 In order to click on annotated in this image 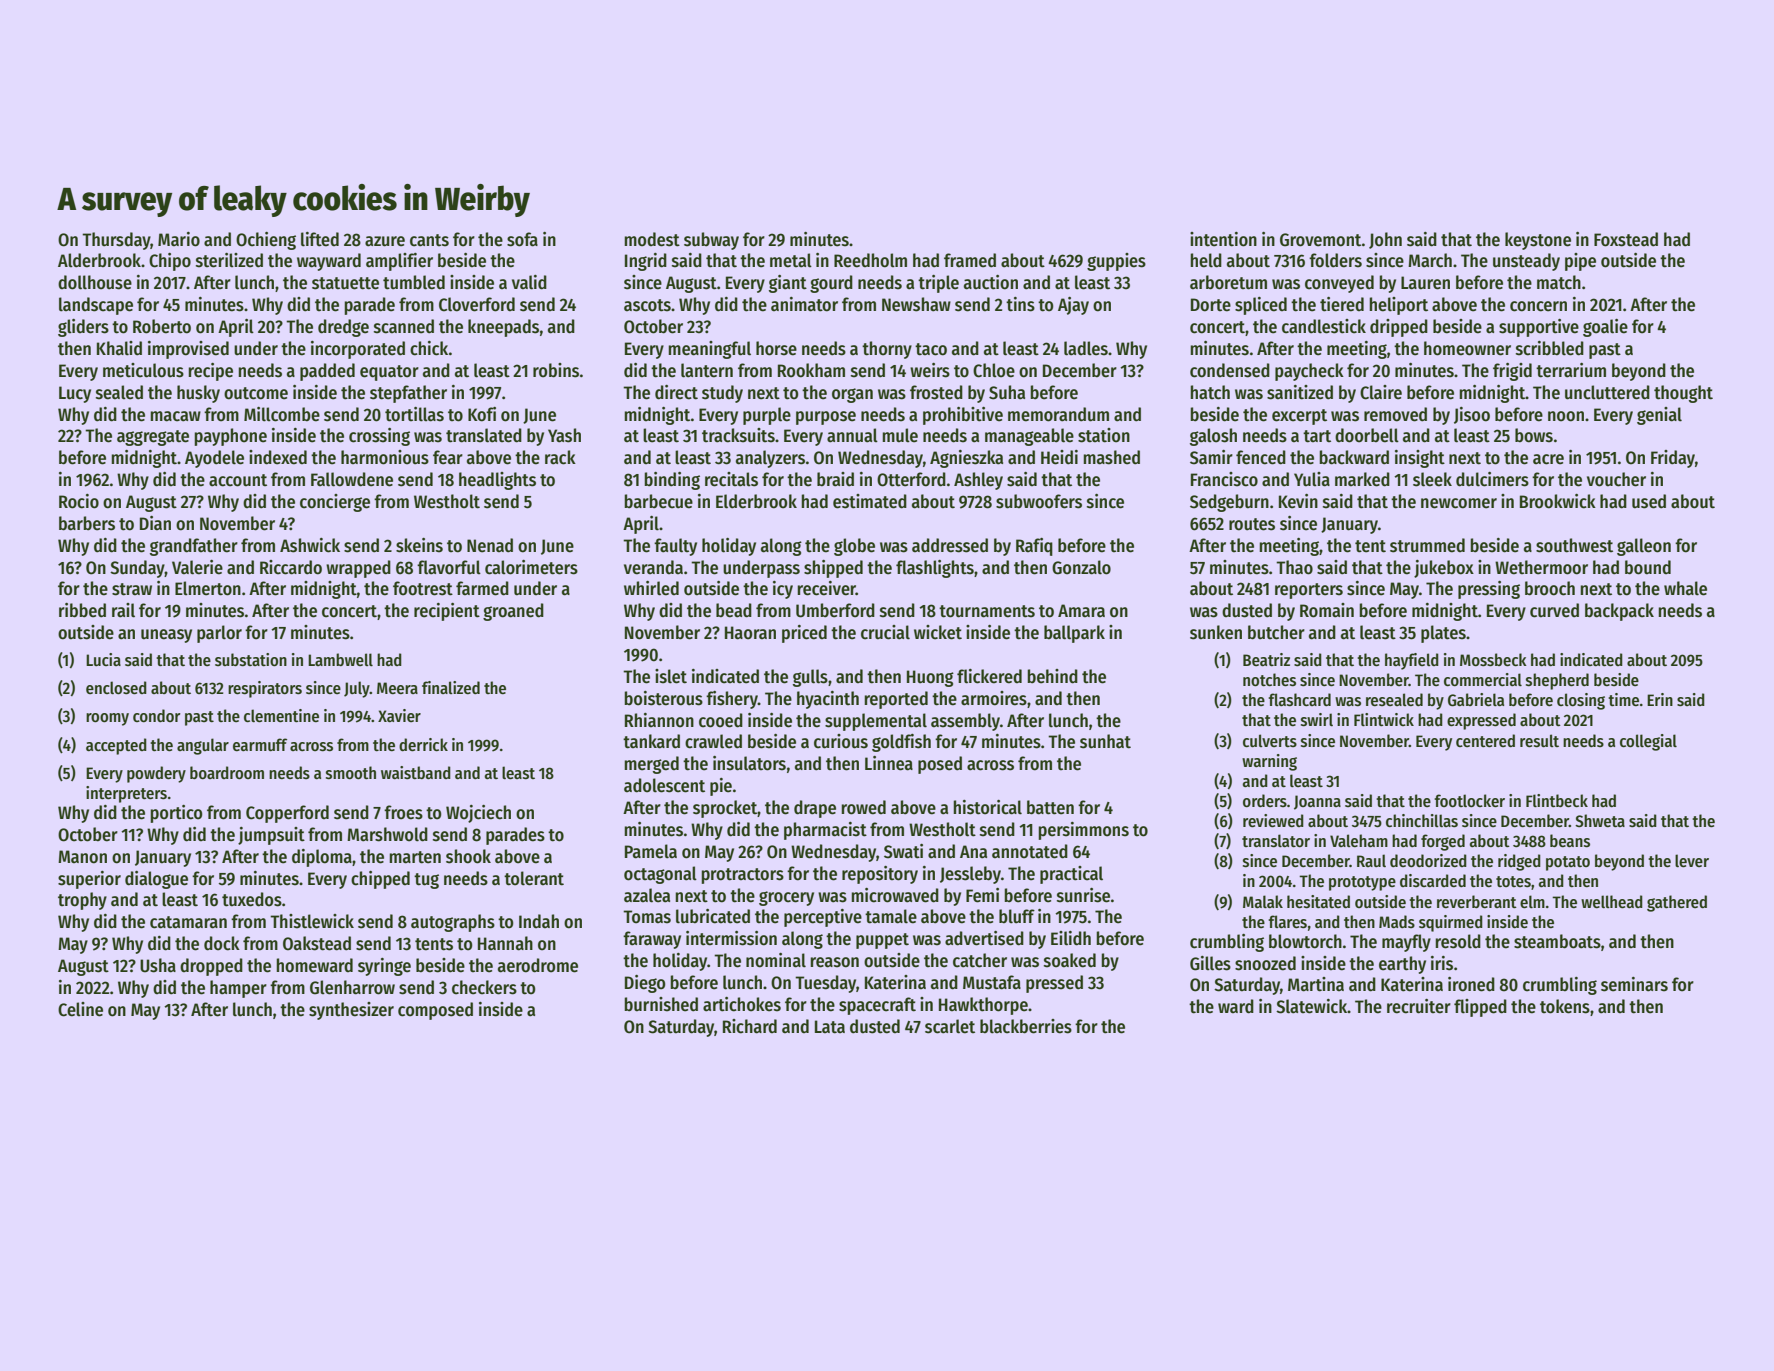, I will do `click(1030, 851)`.
